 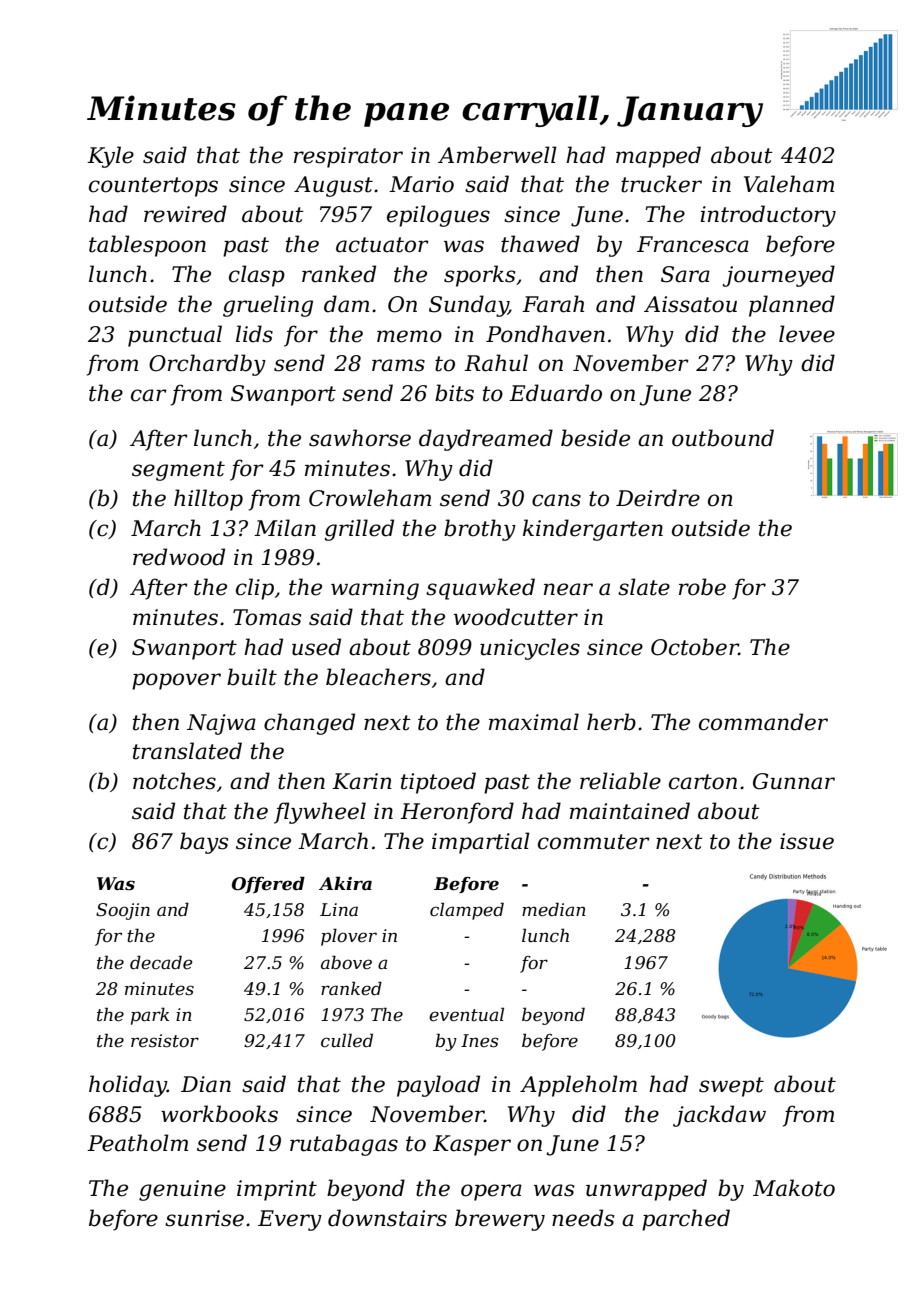 What do you see at coordinates (285, 528) in the page?
I see `Milan` at bounding box center [285, 528].
